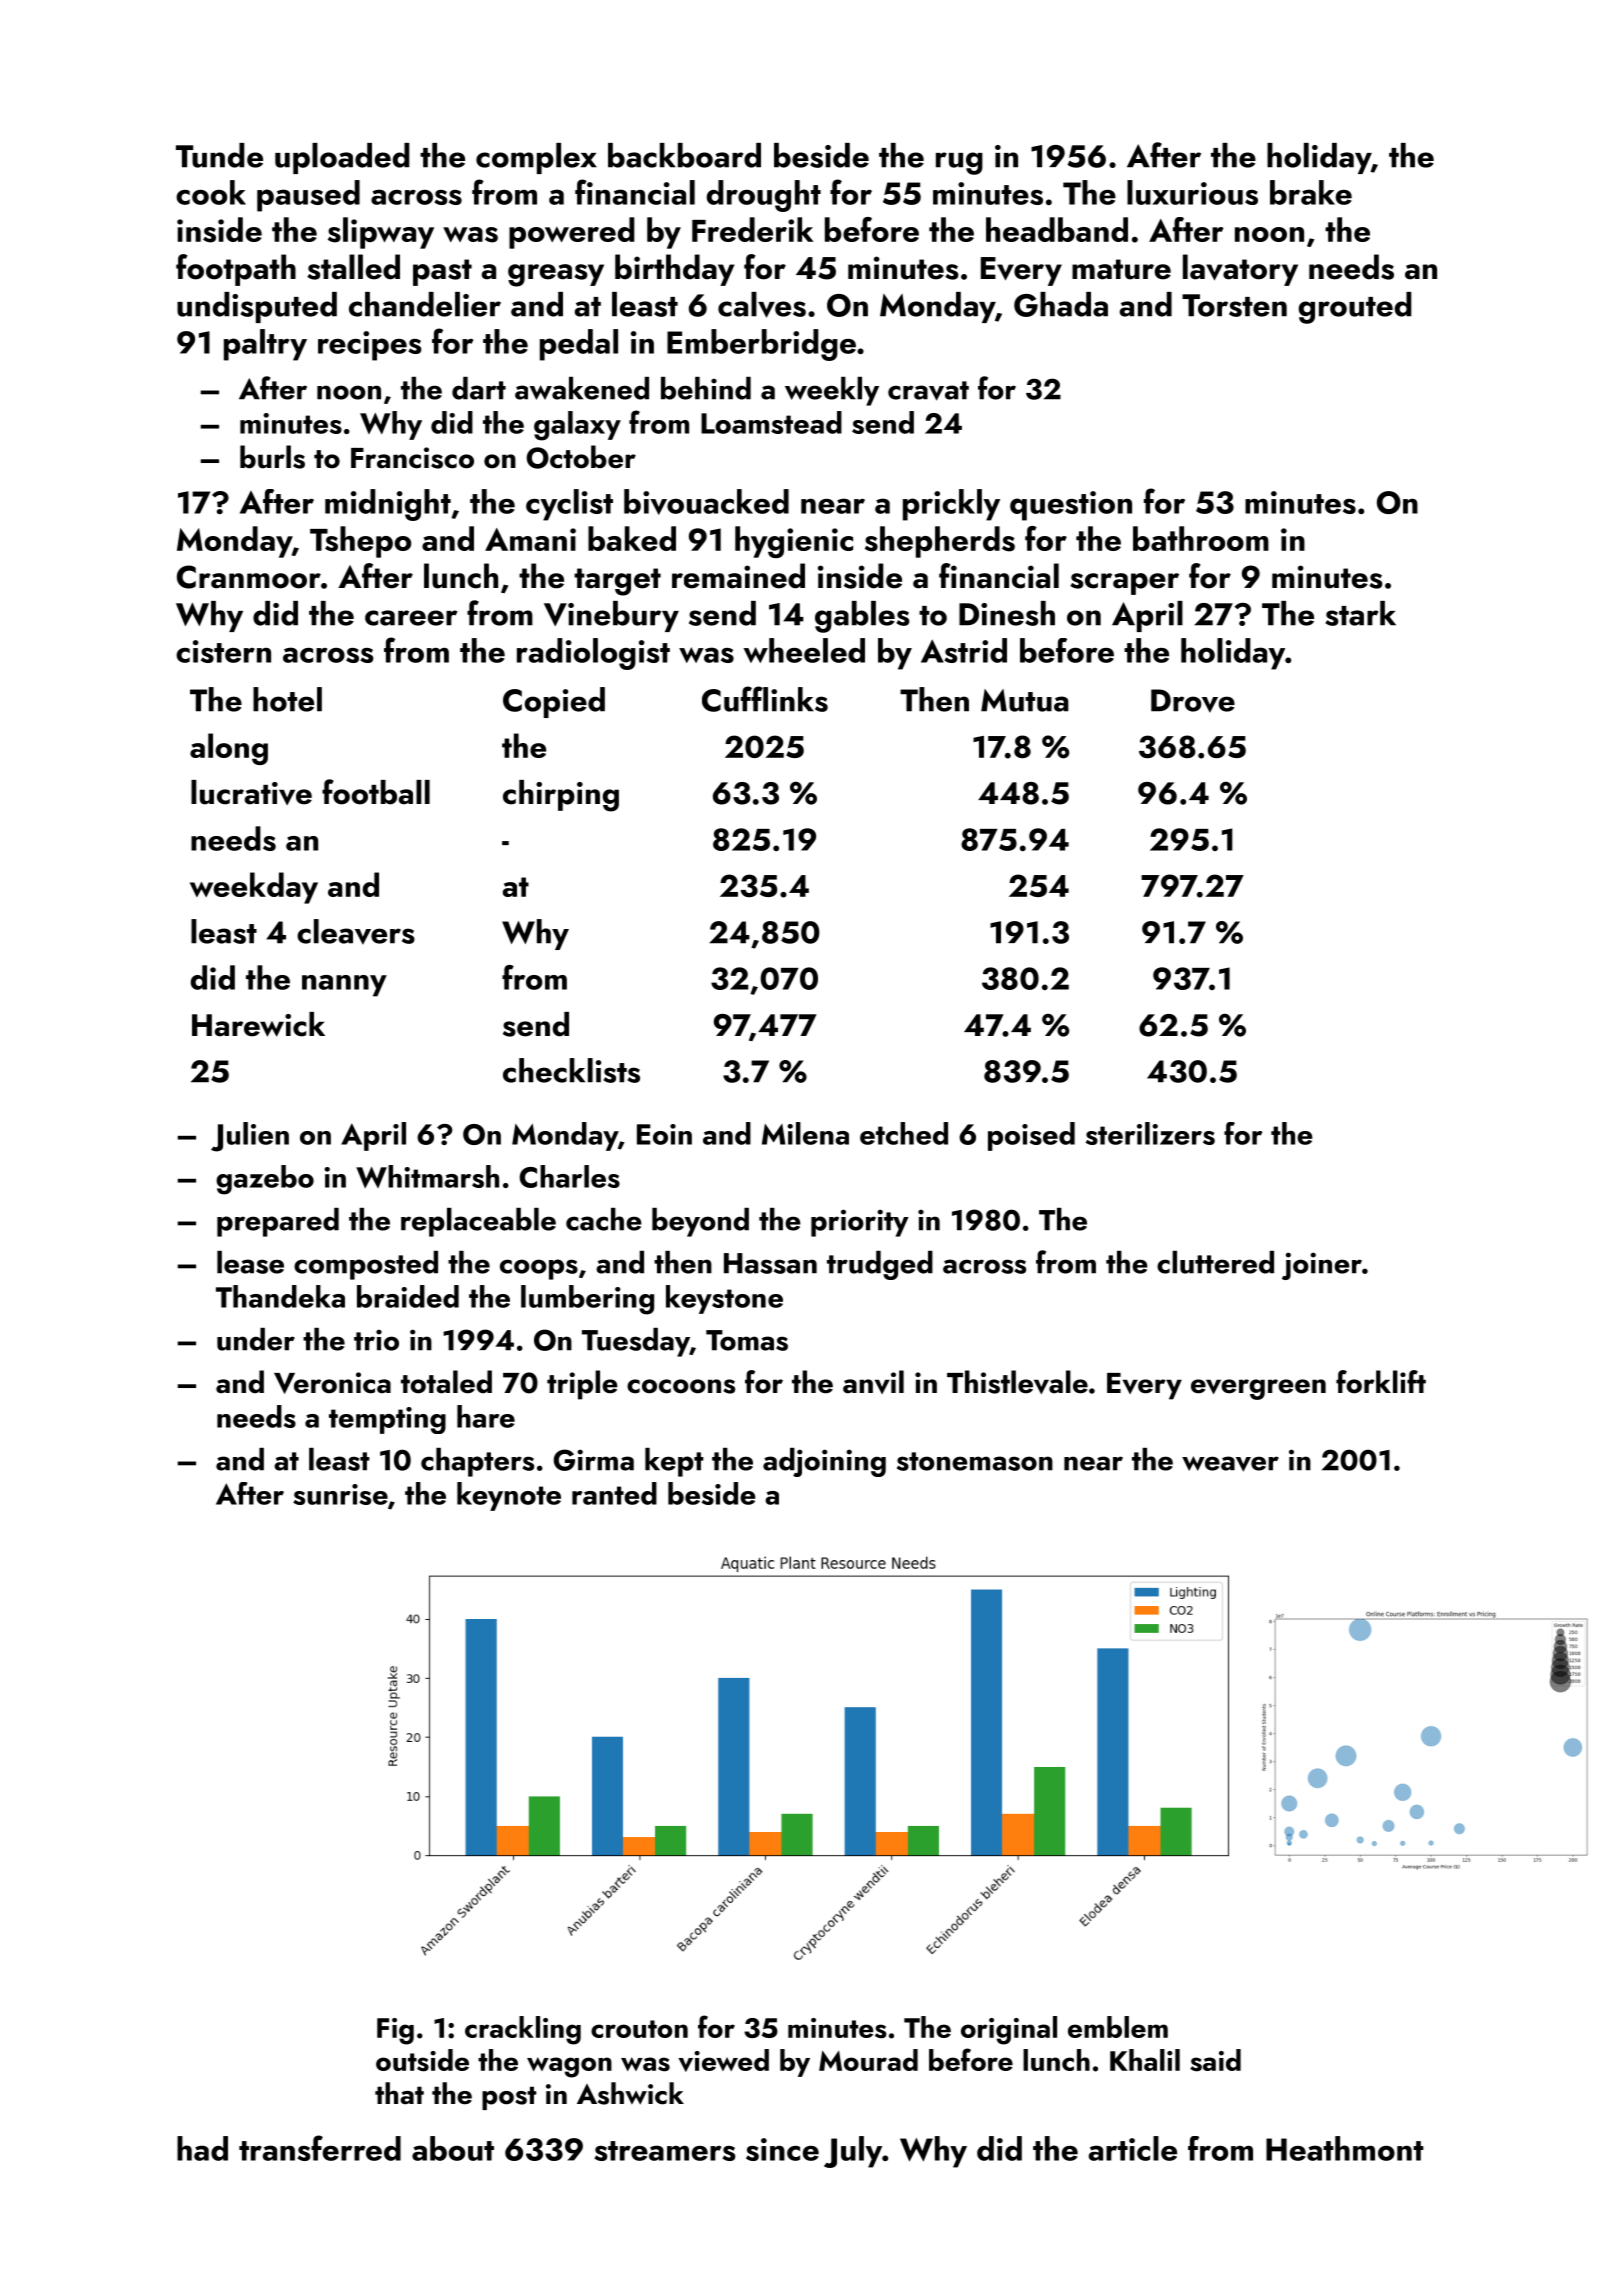 The height and width of the screenshot is (2292, 1620). I want to click on Drove, so click(1193, 701).
